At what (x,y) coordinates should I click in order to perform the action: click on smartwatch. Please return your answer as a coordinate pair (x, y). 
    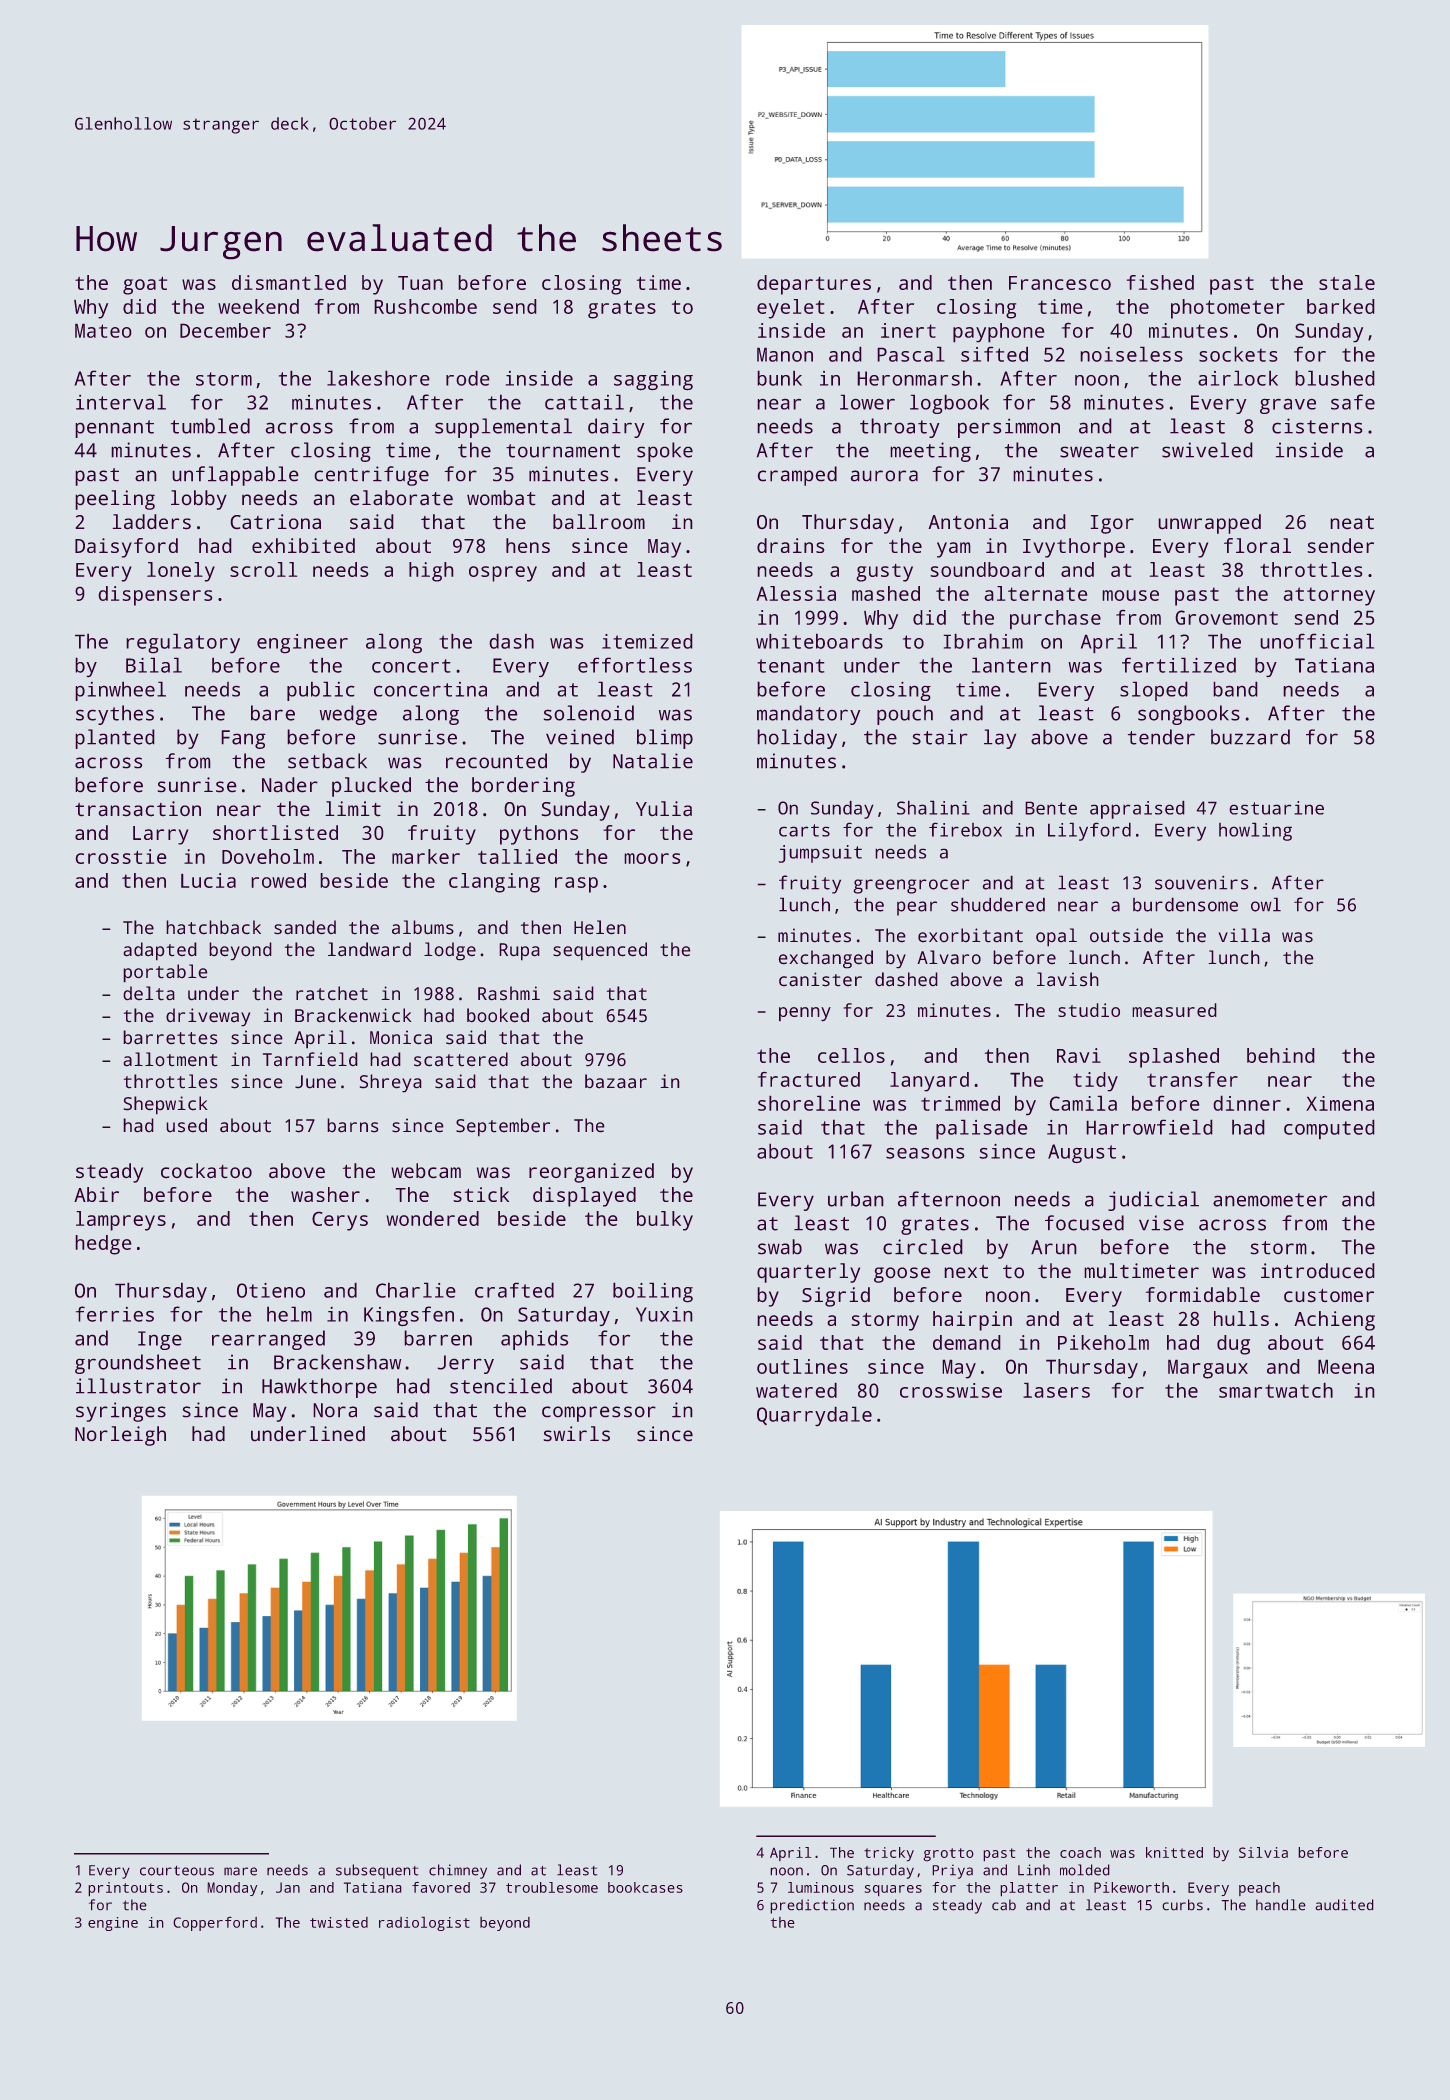
    Looking at the image, I should click on (1276, 1390).
